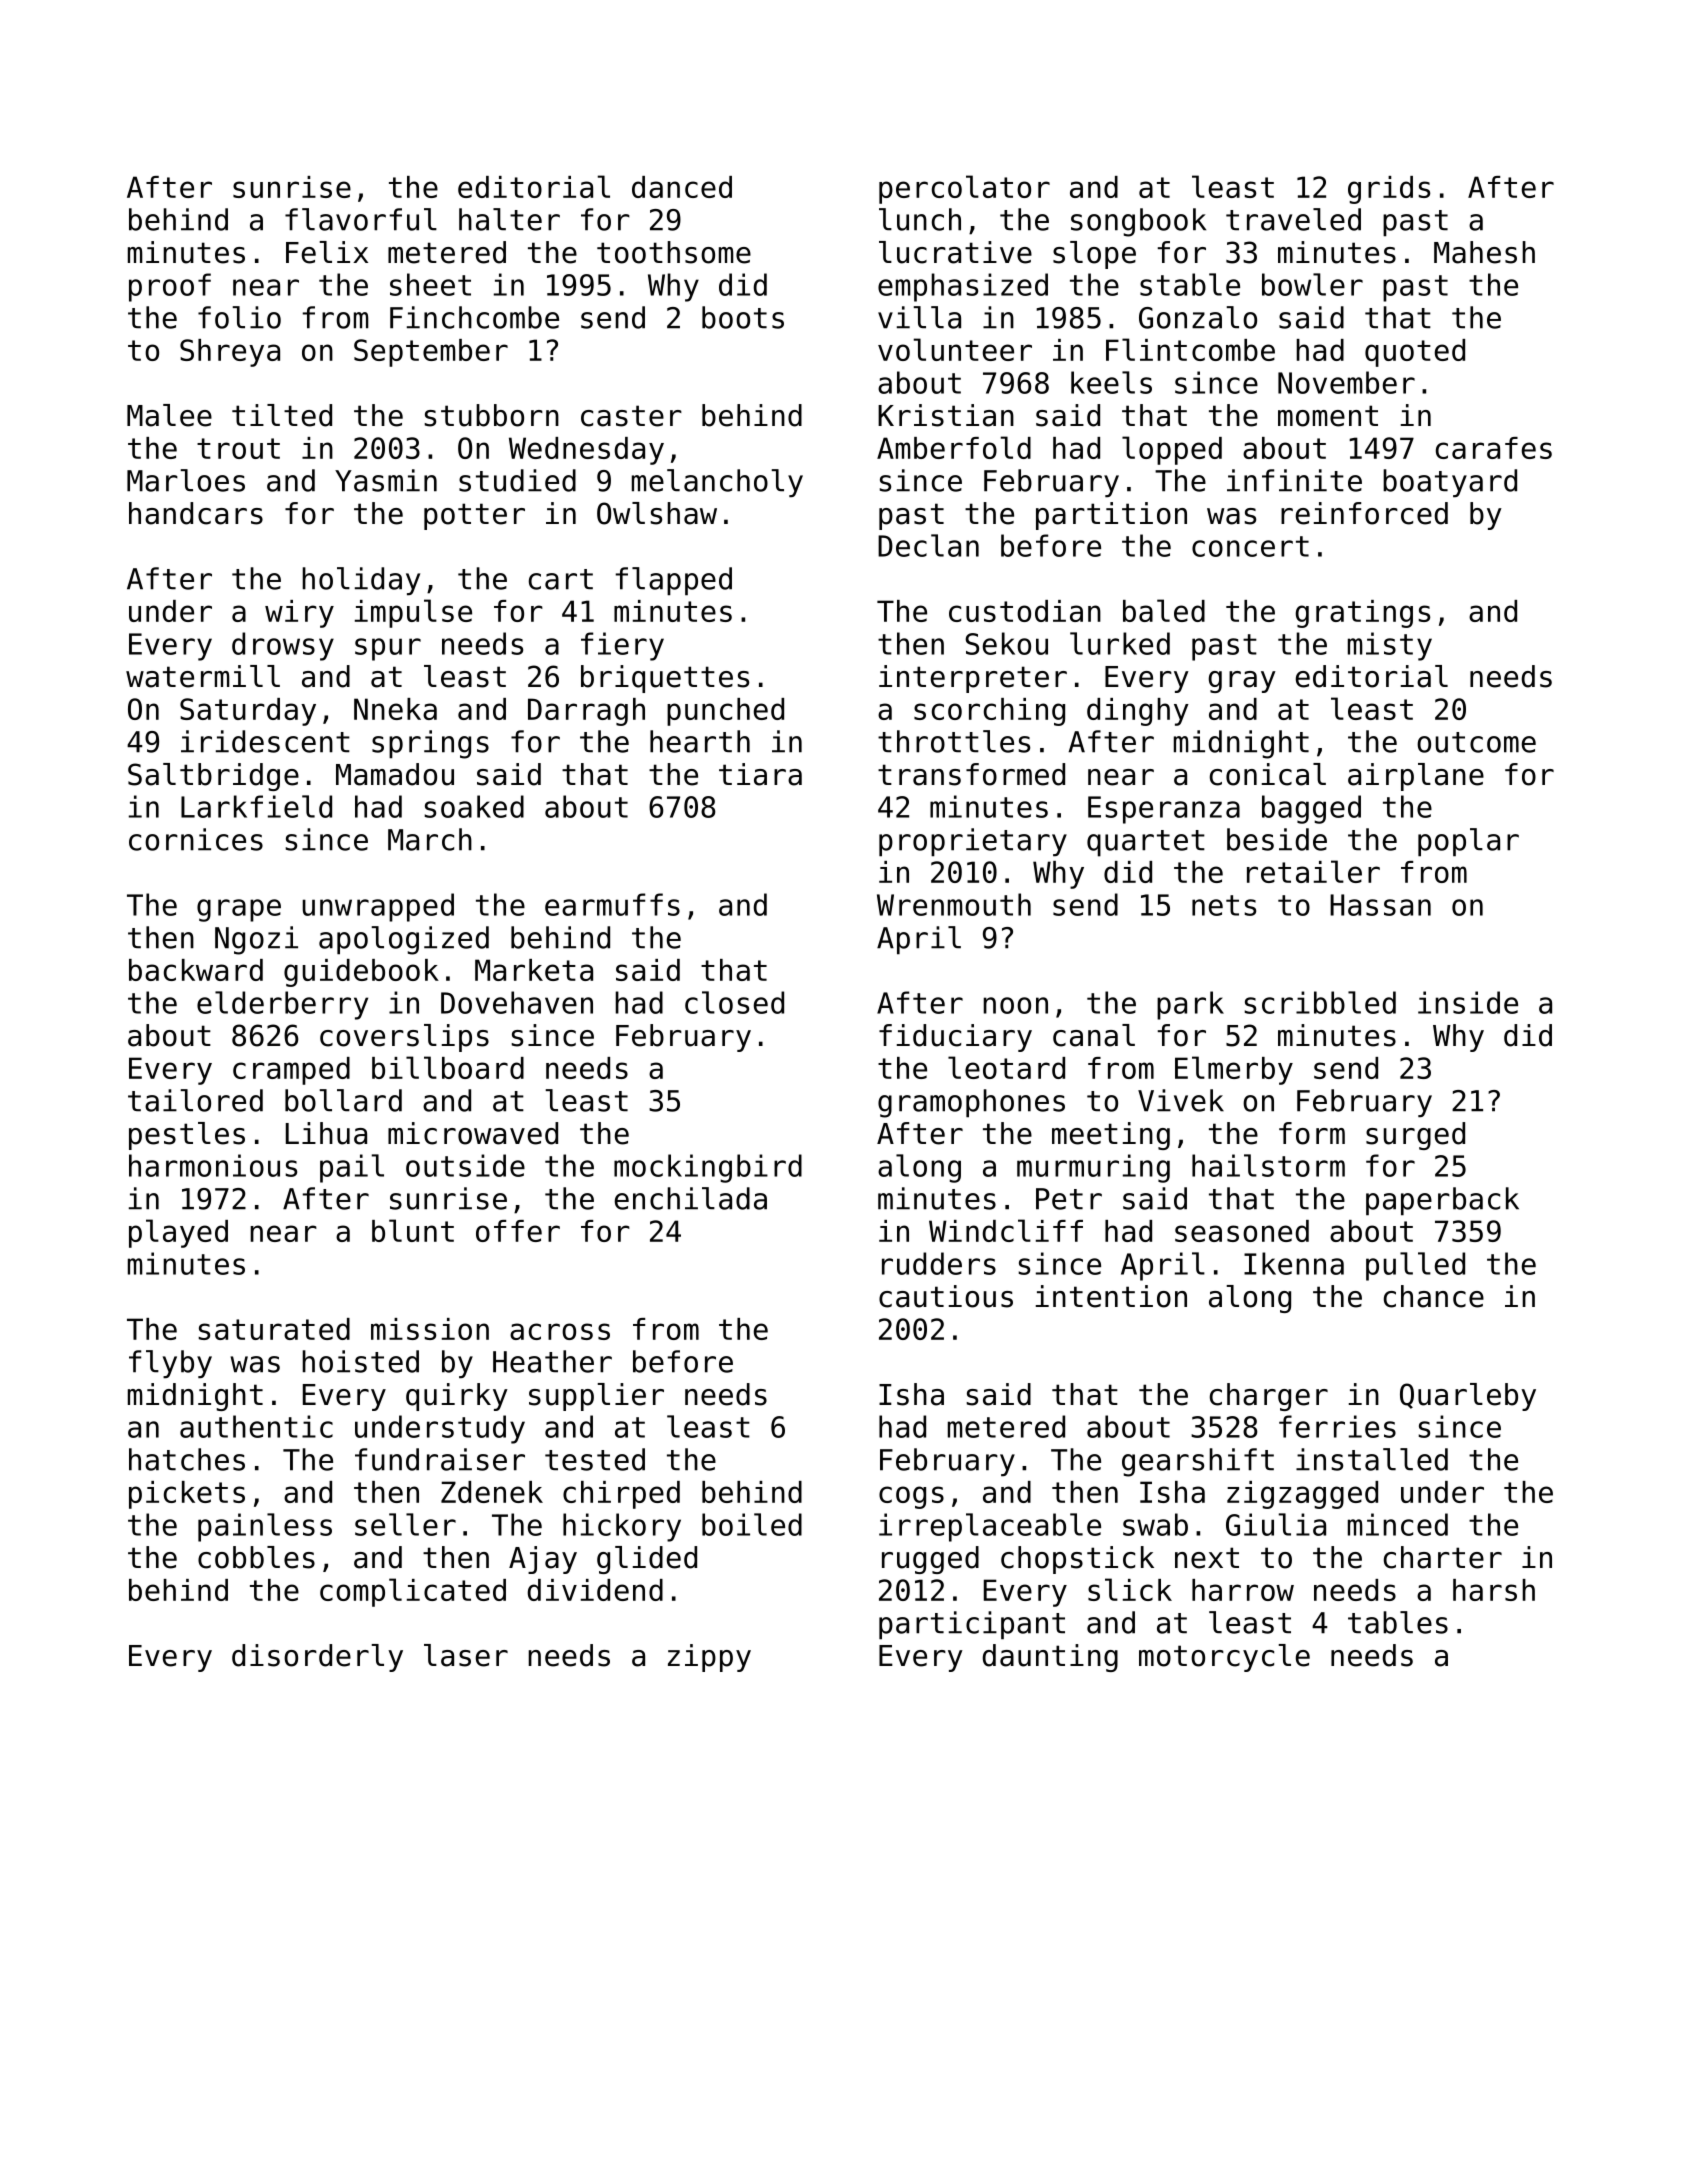  Describe the element at coordinates (1268, 1165) in the screenshot. I see `hailstorm` at that location.
